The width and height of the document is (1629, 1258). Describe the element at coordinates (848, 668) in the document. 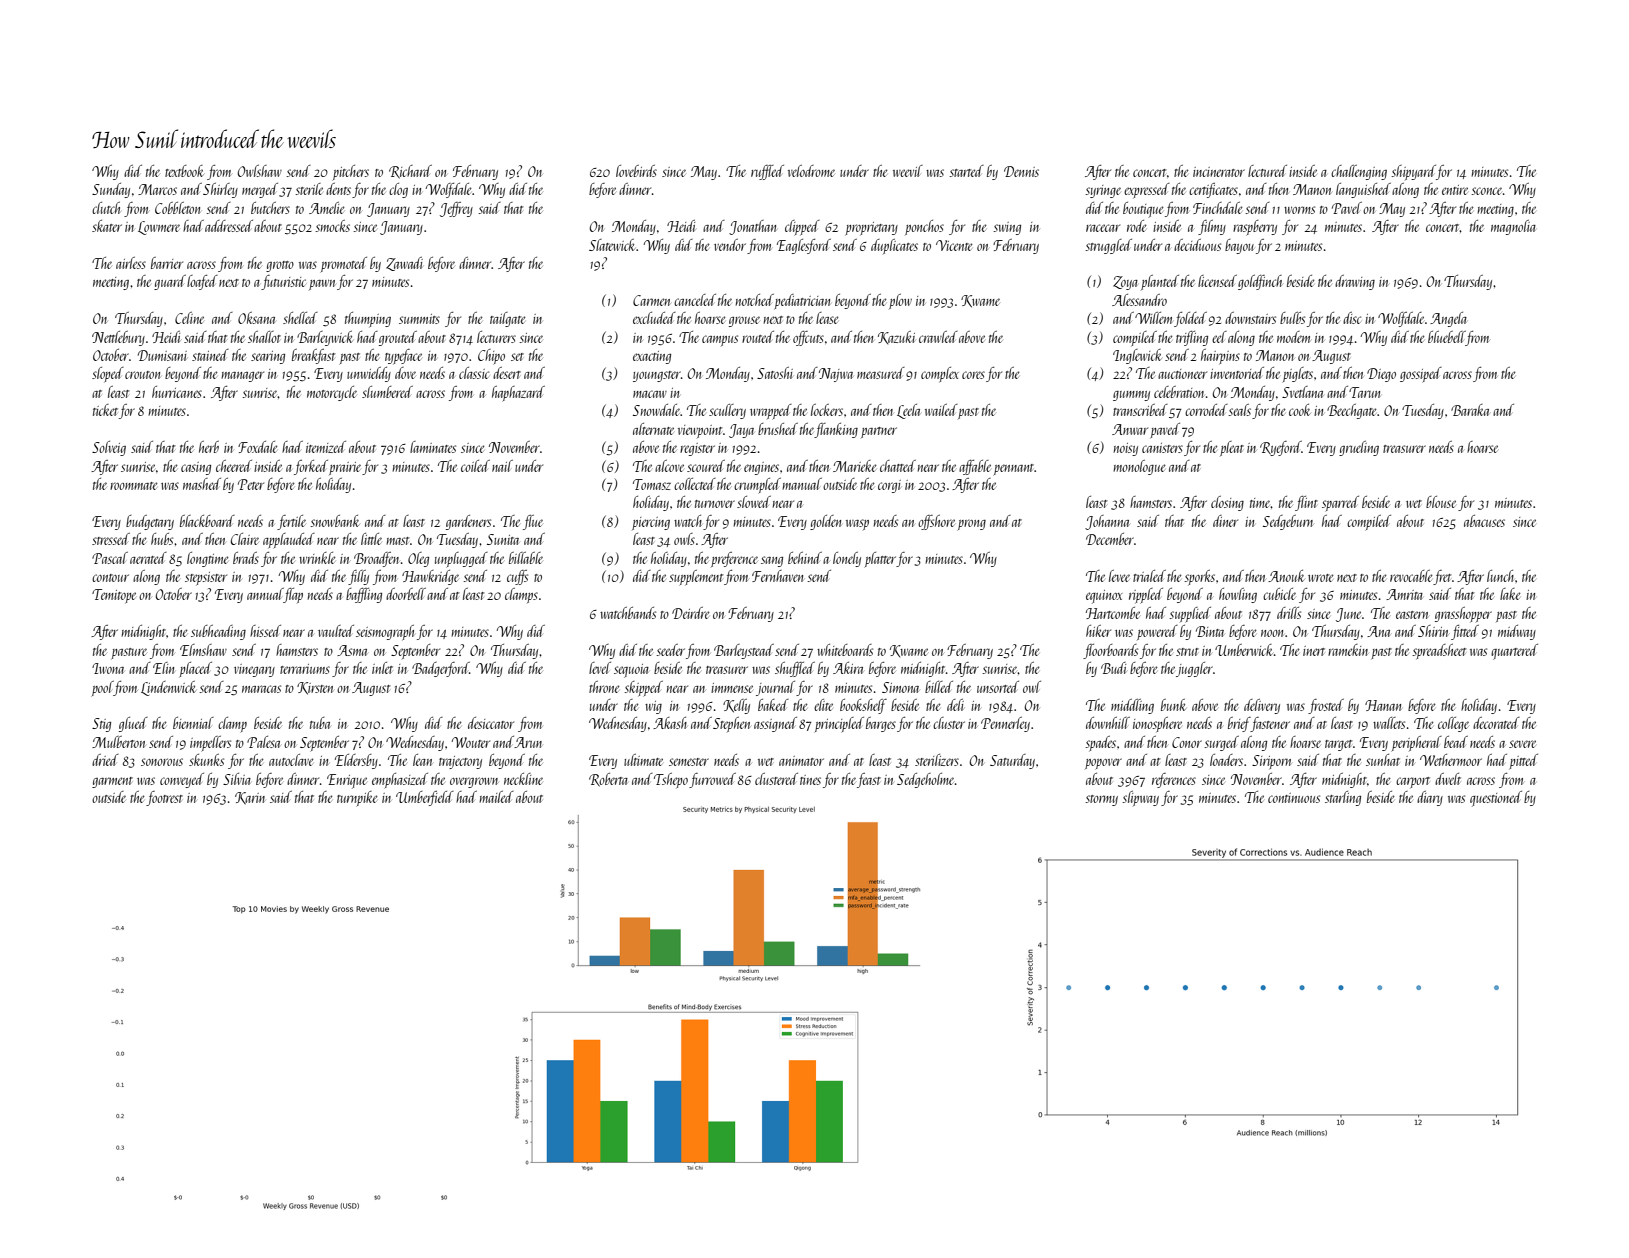

I see `Akira` at that location.
